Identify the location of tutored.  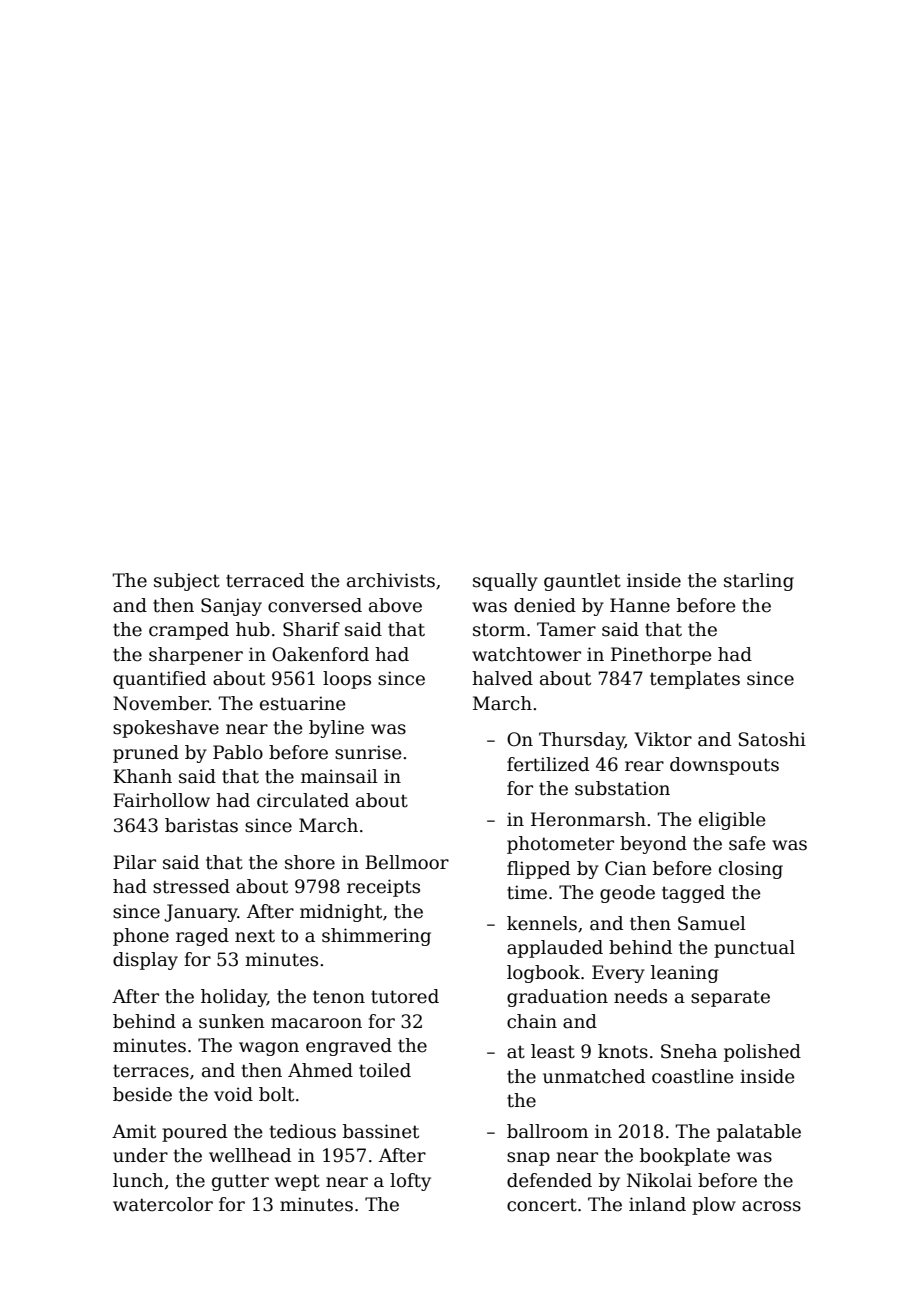
(405, 996).
